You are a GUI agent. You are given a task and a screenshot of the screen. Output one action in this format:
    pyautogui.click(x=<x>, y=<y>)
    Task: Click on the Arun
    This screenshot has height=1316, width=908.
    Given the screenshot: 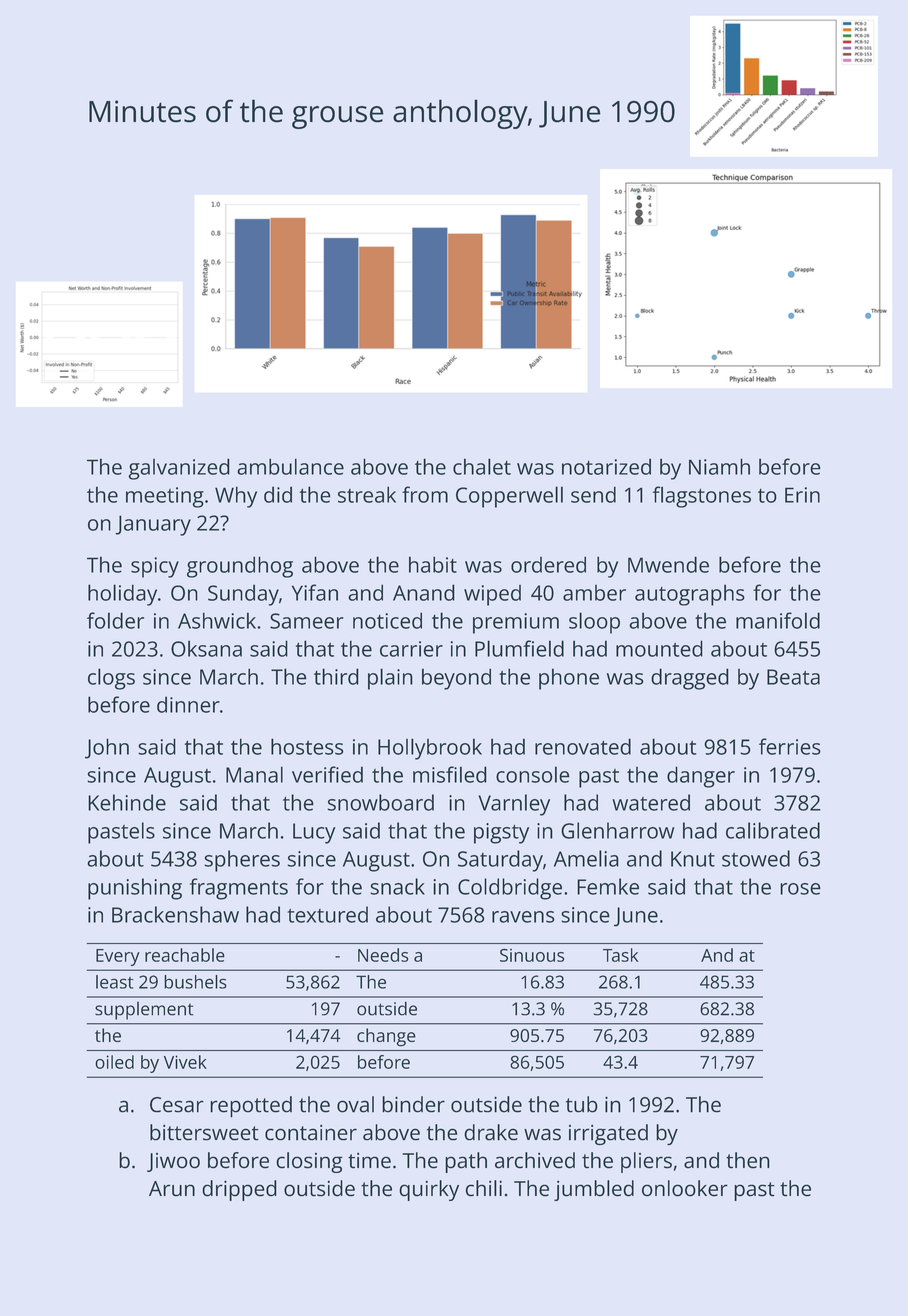 What is the action you would take?
    pyautogui.click(x=172, y=1189)
